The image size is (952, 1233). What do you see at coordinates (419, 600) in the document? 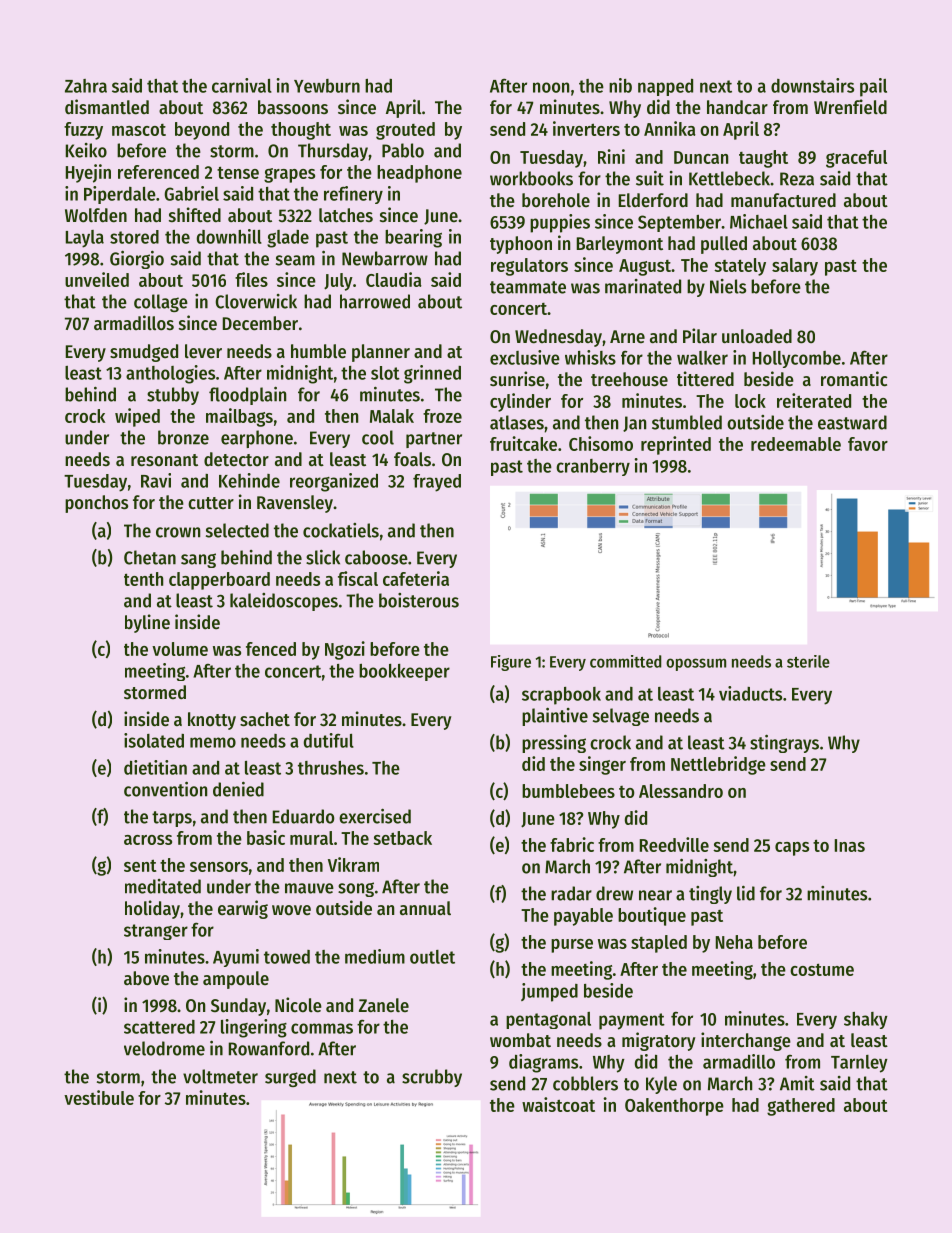
I see `boisterous` at bounding box center [419, 600].
